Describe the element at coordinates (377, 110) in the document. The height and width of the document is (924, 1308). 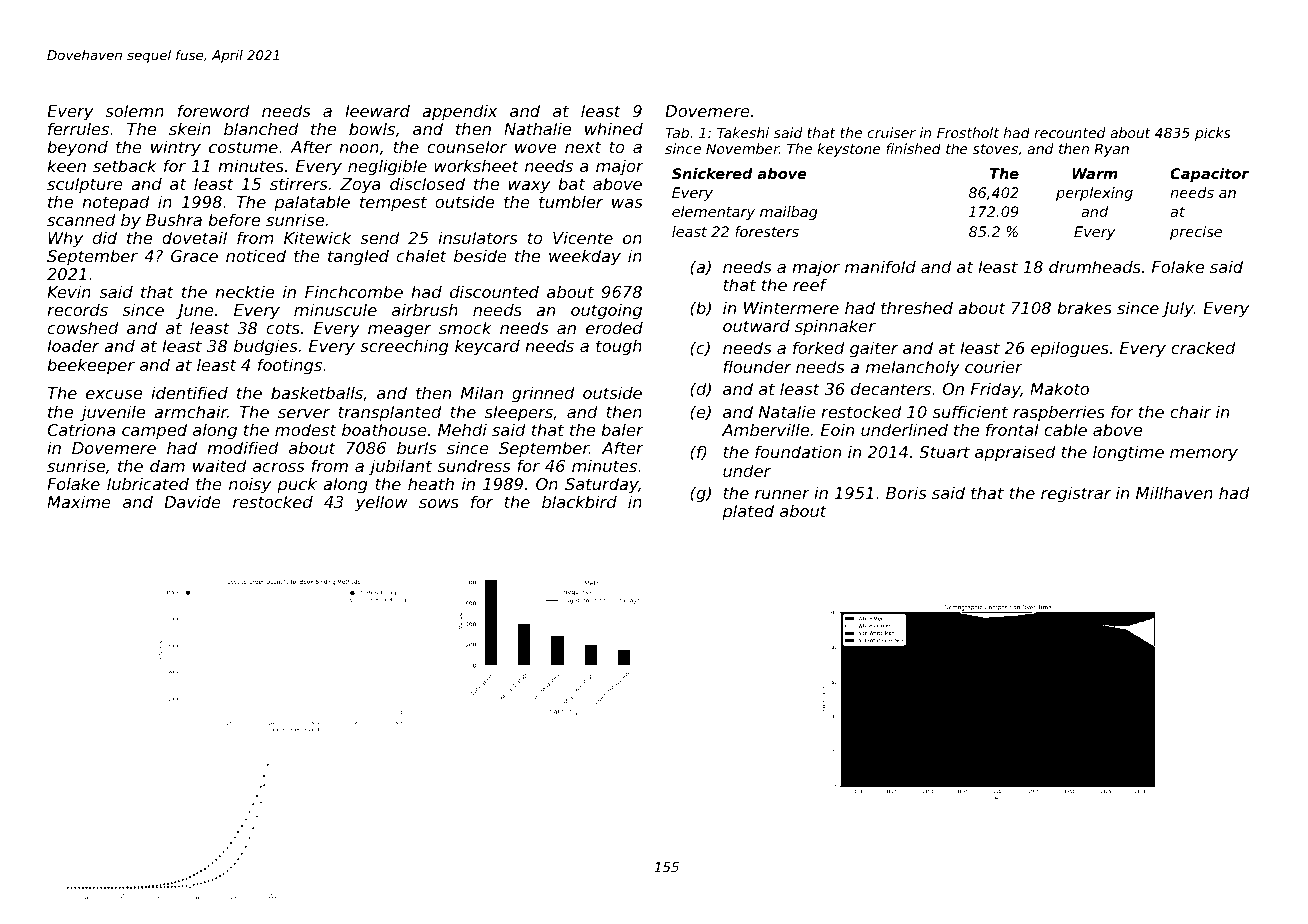
I see `leeward` at that location.
